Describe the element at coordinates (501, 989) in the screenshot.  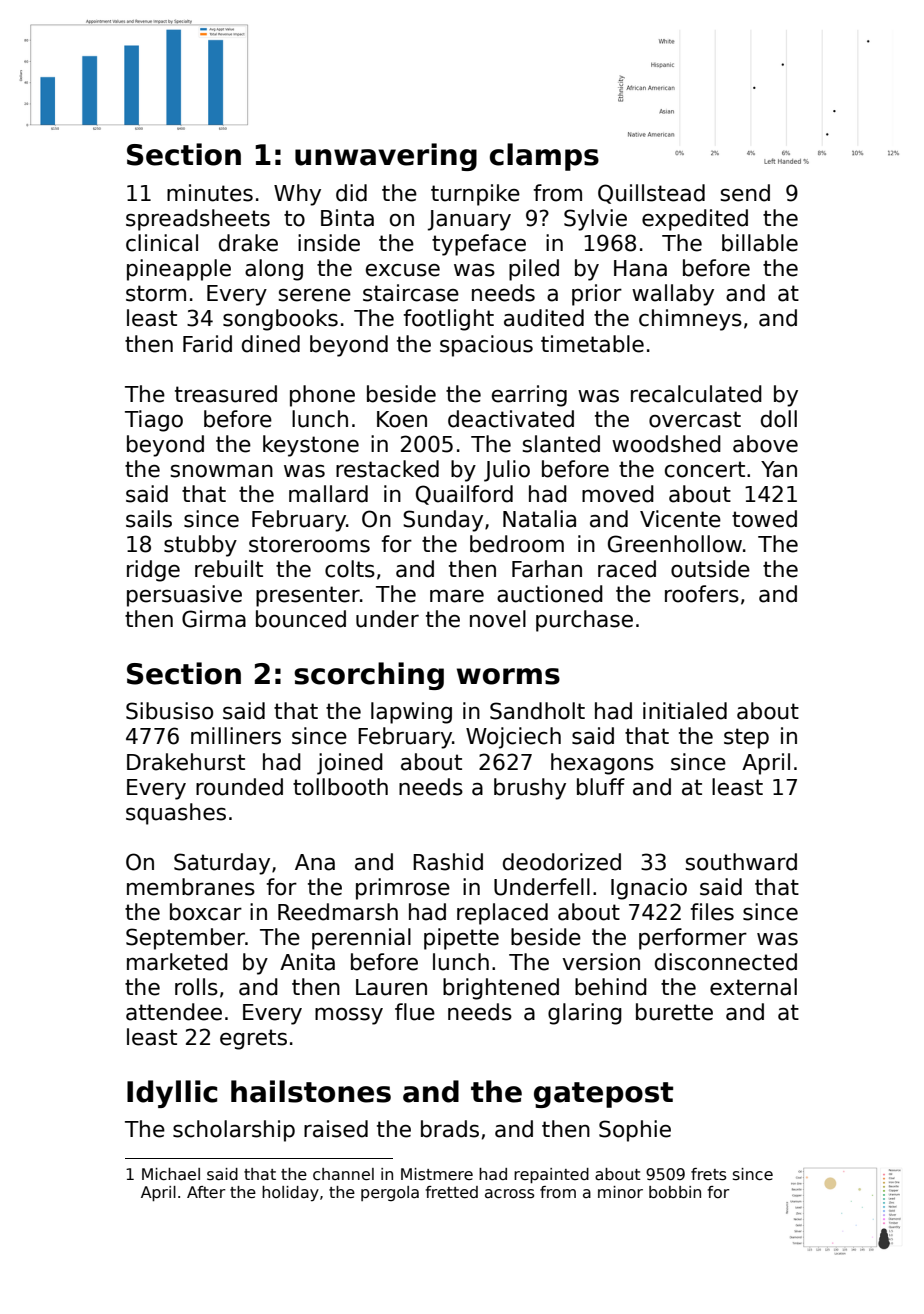
I see `brightened` at that location.
